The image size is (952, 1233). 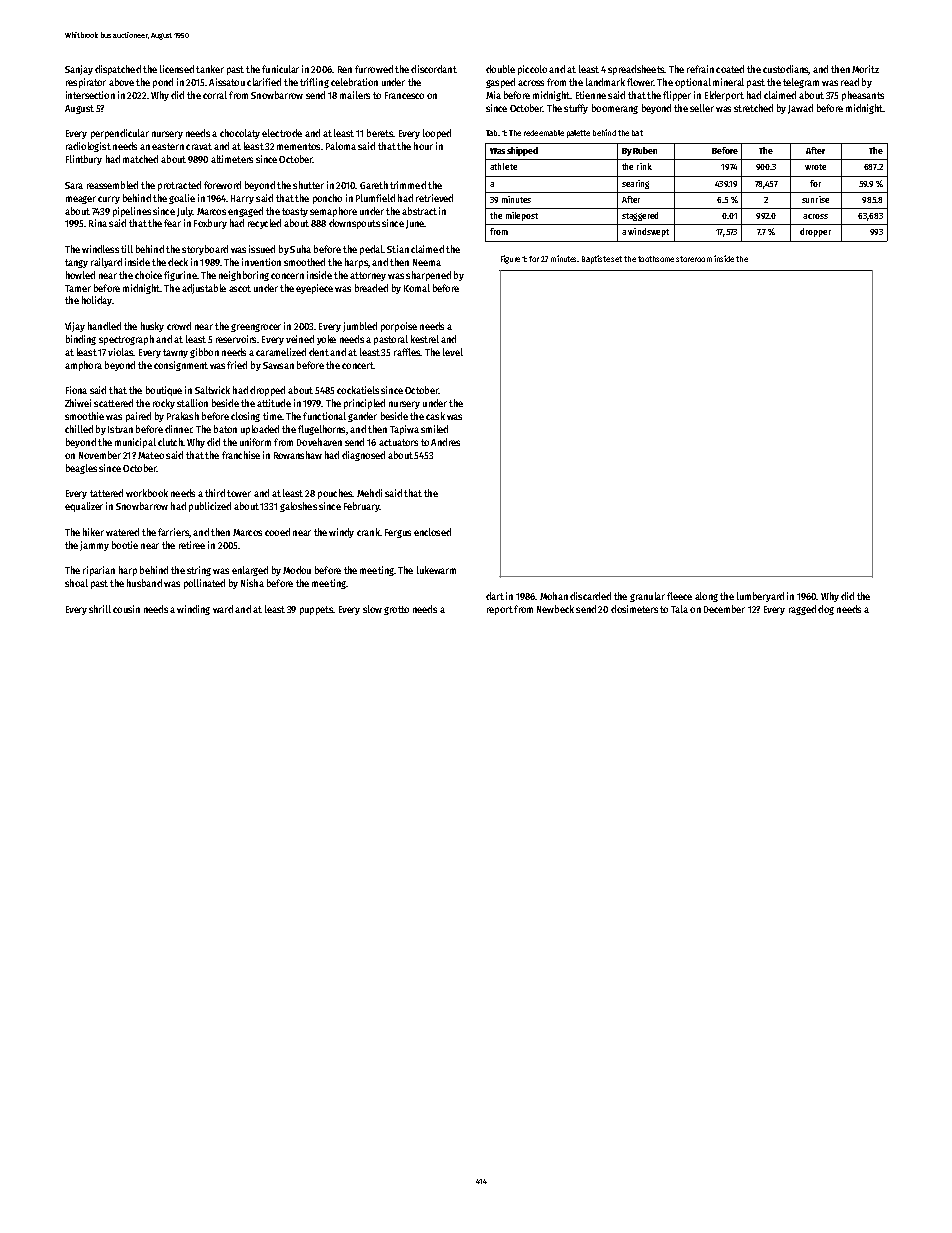 I want to click on dropper, so click(x=815, y=232).
